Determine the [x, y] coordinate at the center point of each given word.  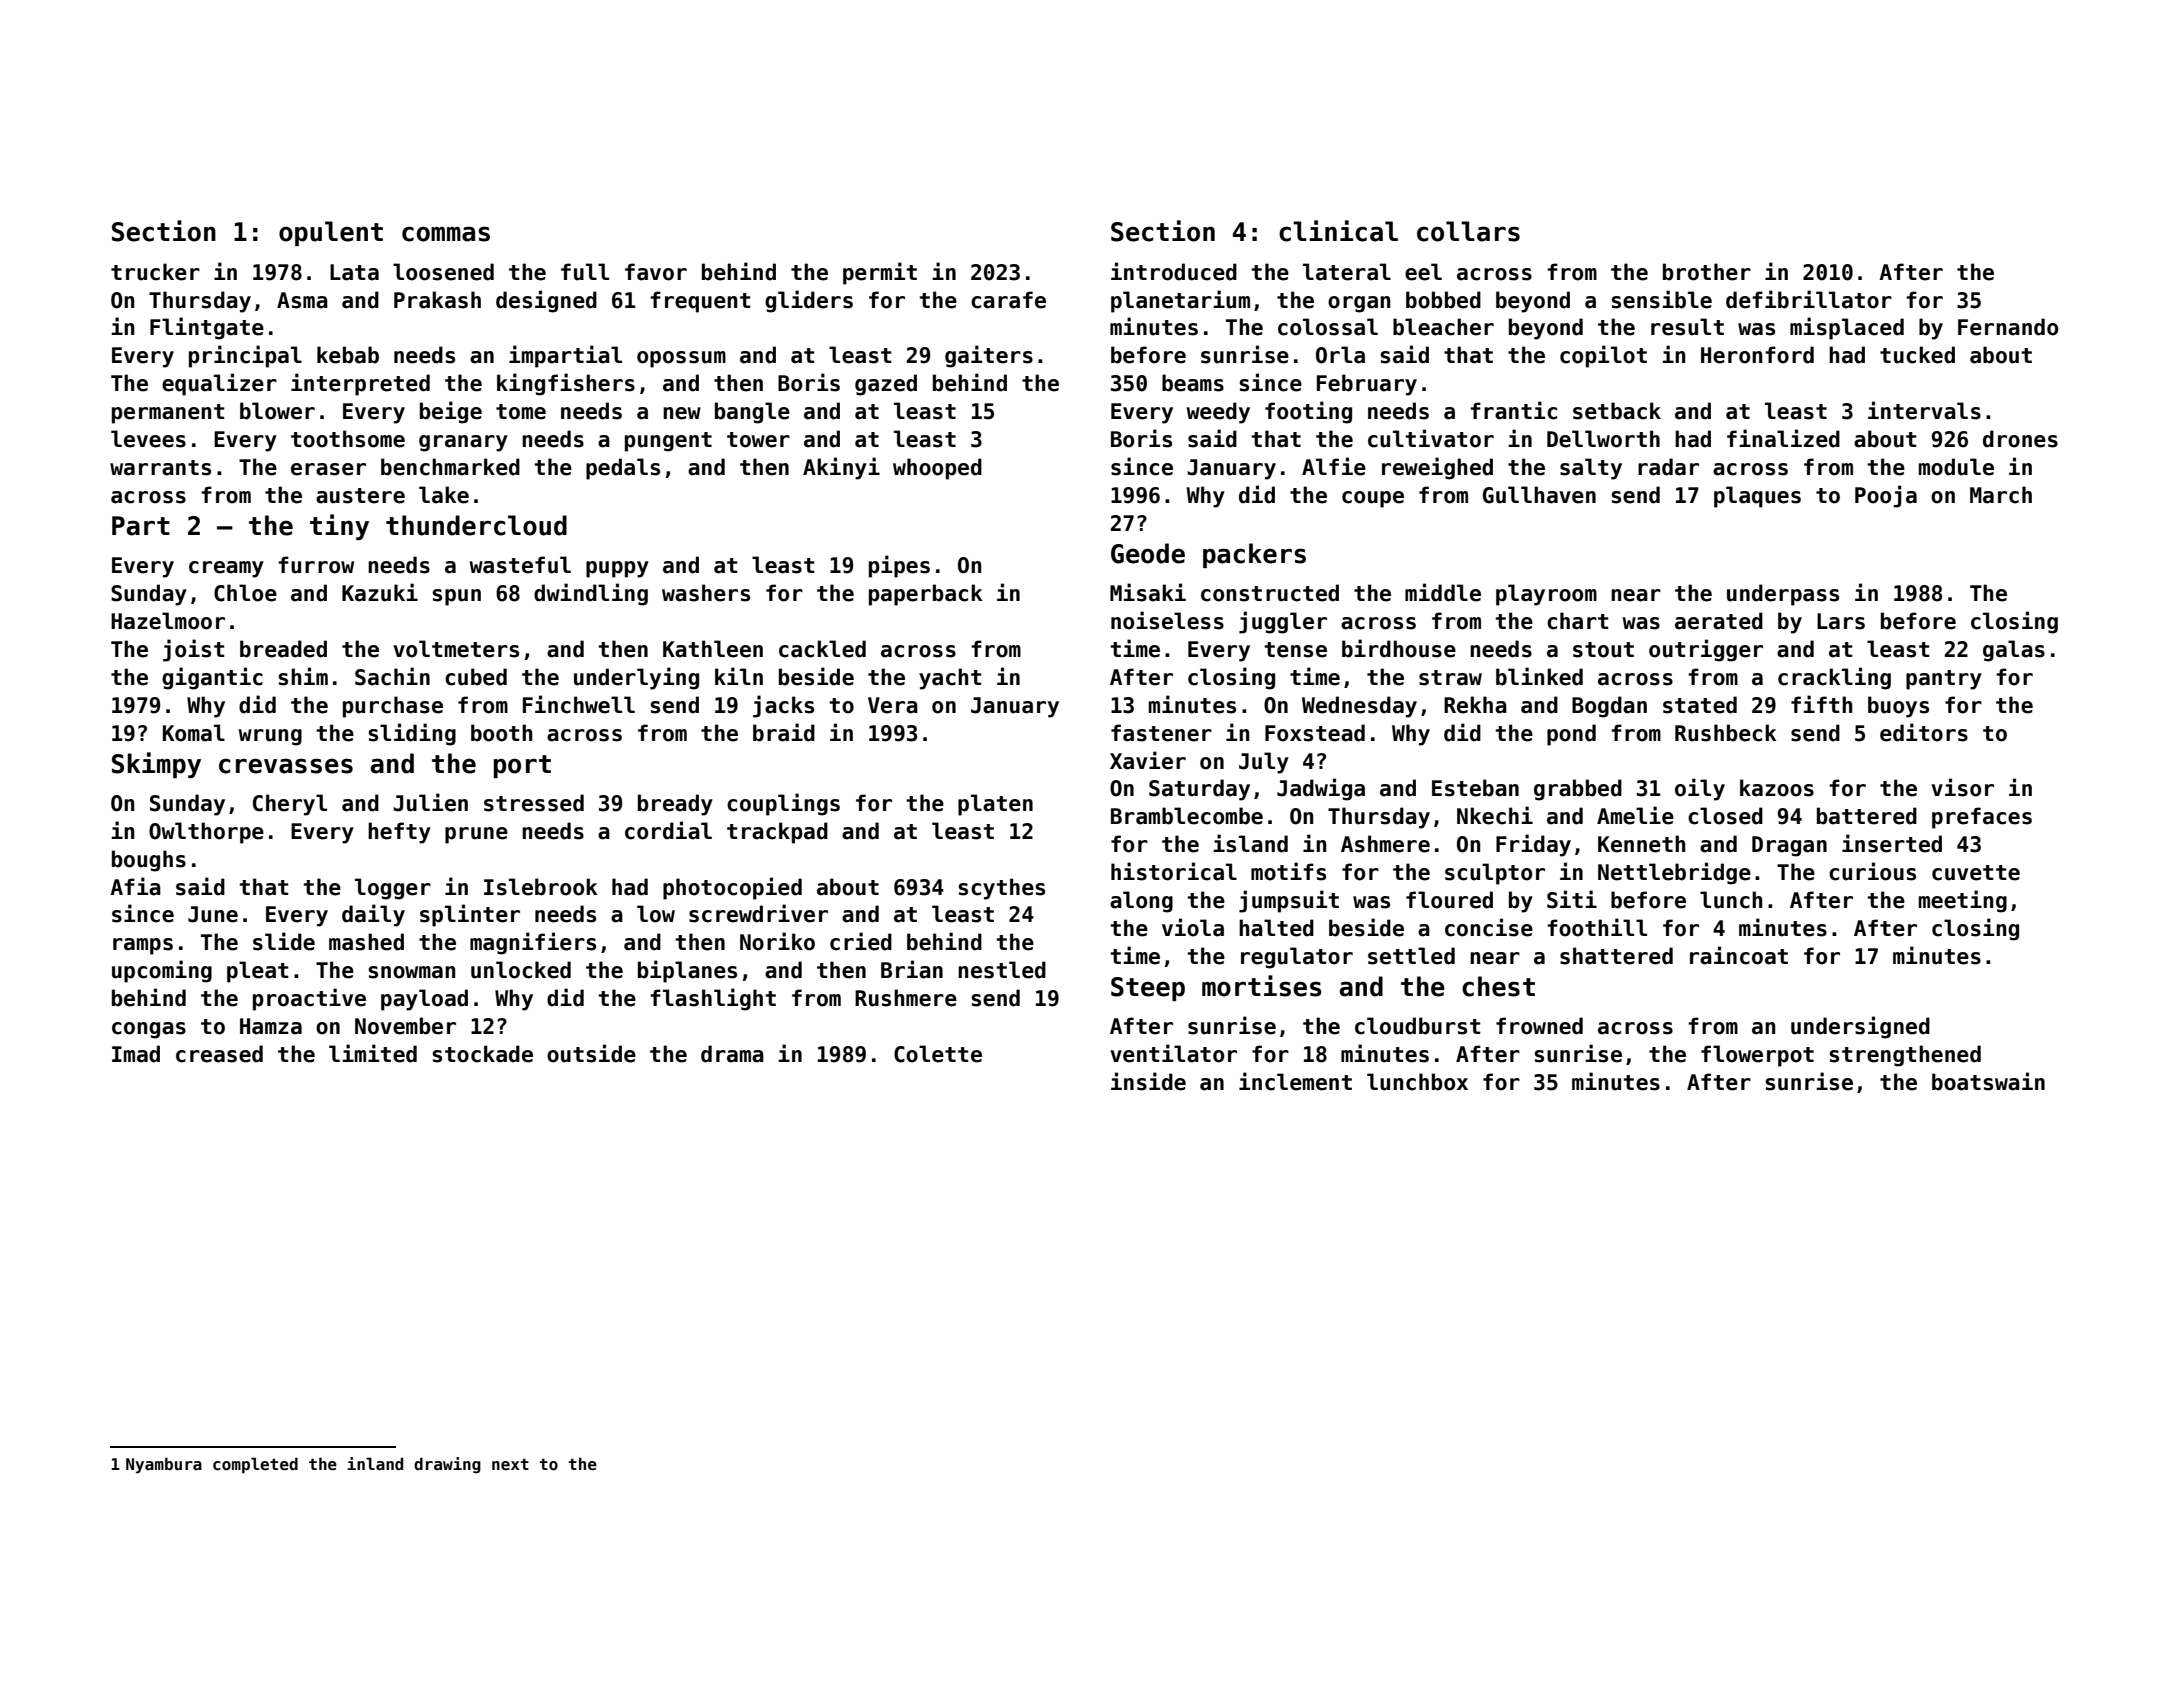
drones [2020, 439]
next [510, 1464]
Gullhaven [1539, 495]
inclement [1295, 1081]
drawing [447, 1465]
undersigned [1860, 1027]
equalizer [219, 384]
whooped [937, 469]
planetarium [1180, 301]
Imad [136, 1054]
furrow [316, 565]
